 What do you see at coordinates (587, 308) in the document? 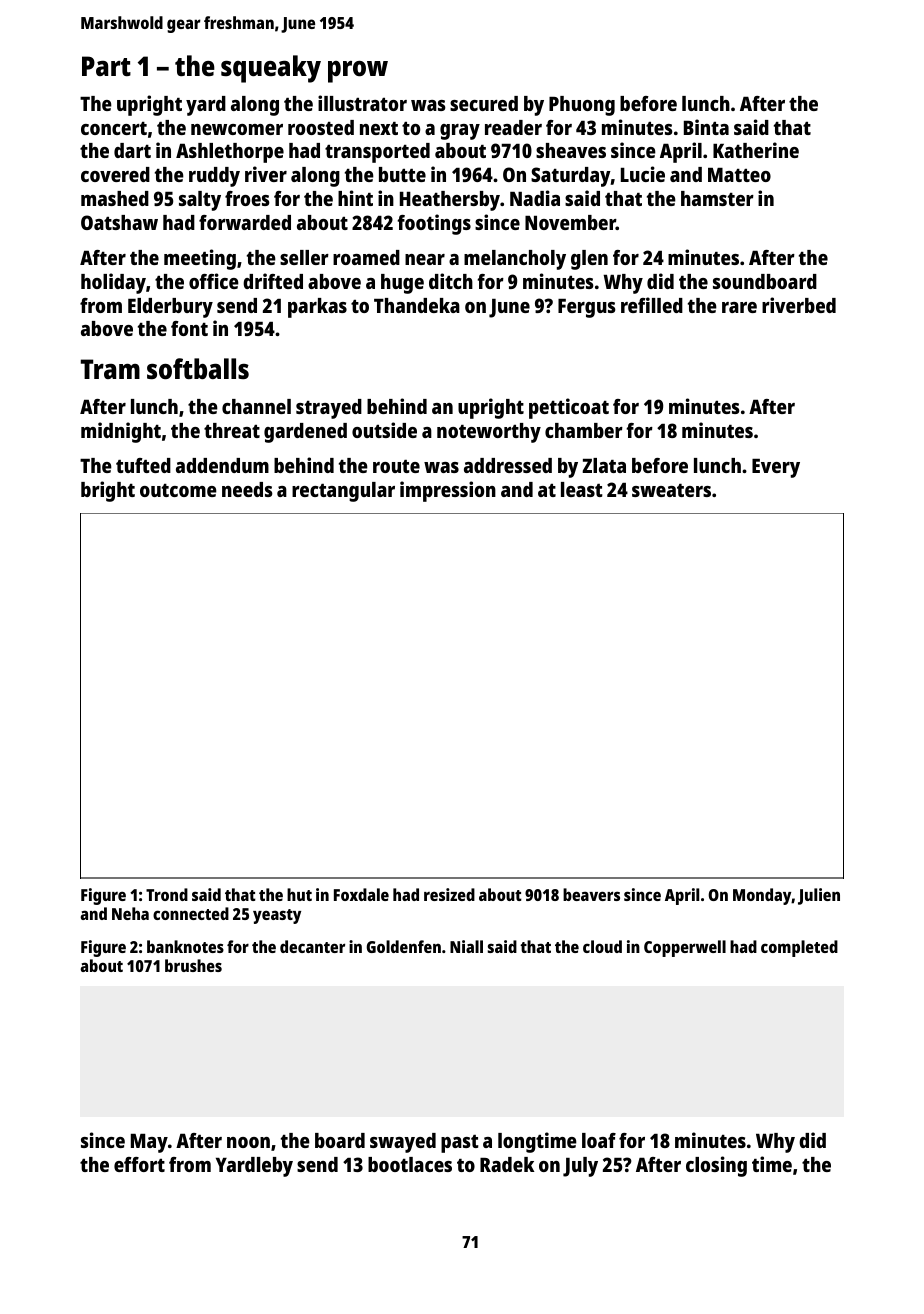
I see `Fergus` at bounding box center [587, 308].
